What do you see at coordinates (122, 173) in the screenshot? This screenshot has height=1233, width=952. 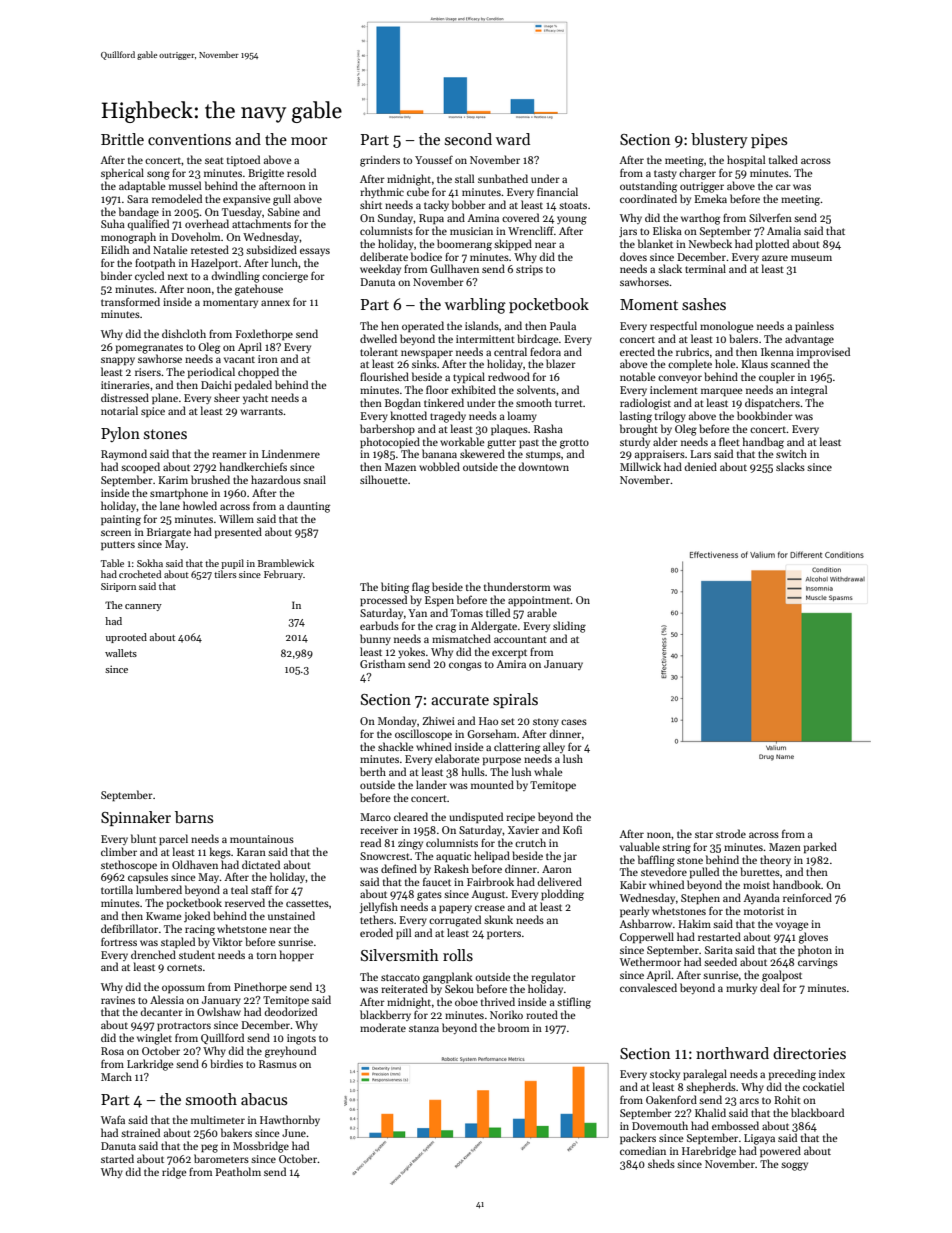 I see `spherical` at bounding box center [122, 173].
